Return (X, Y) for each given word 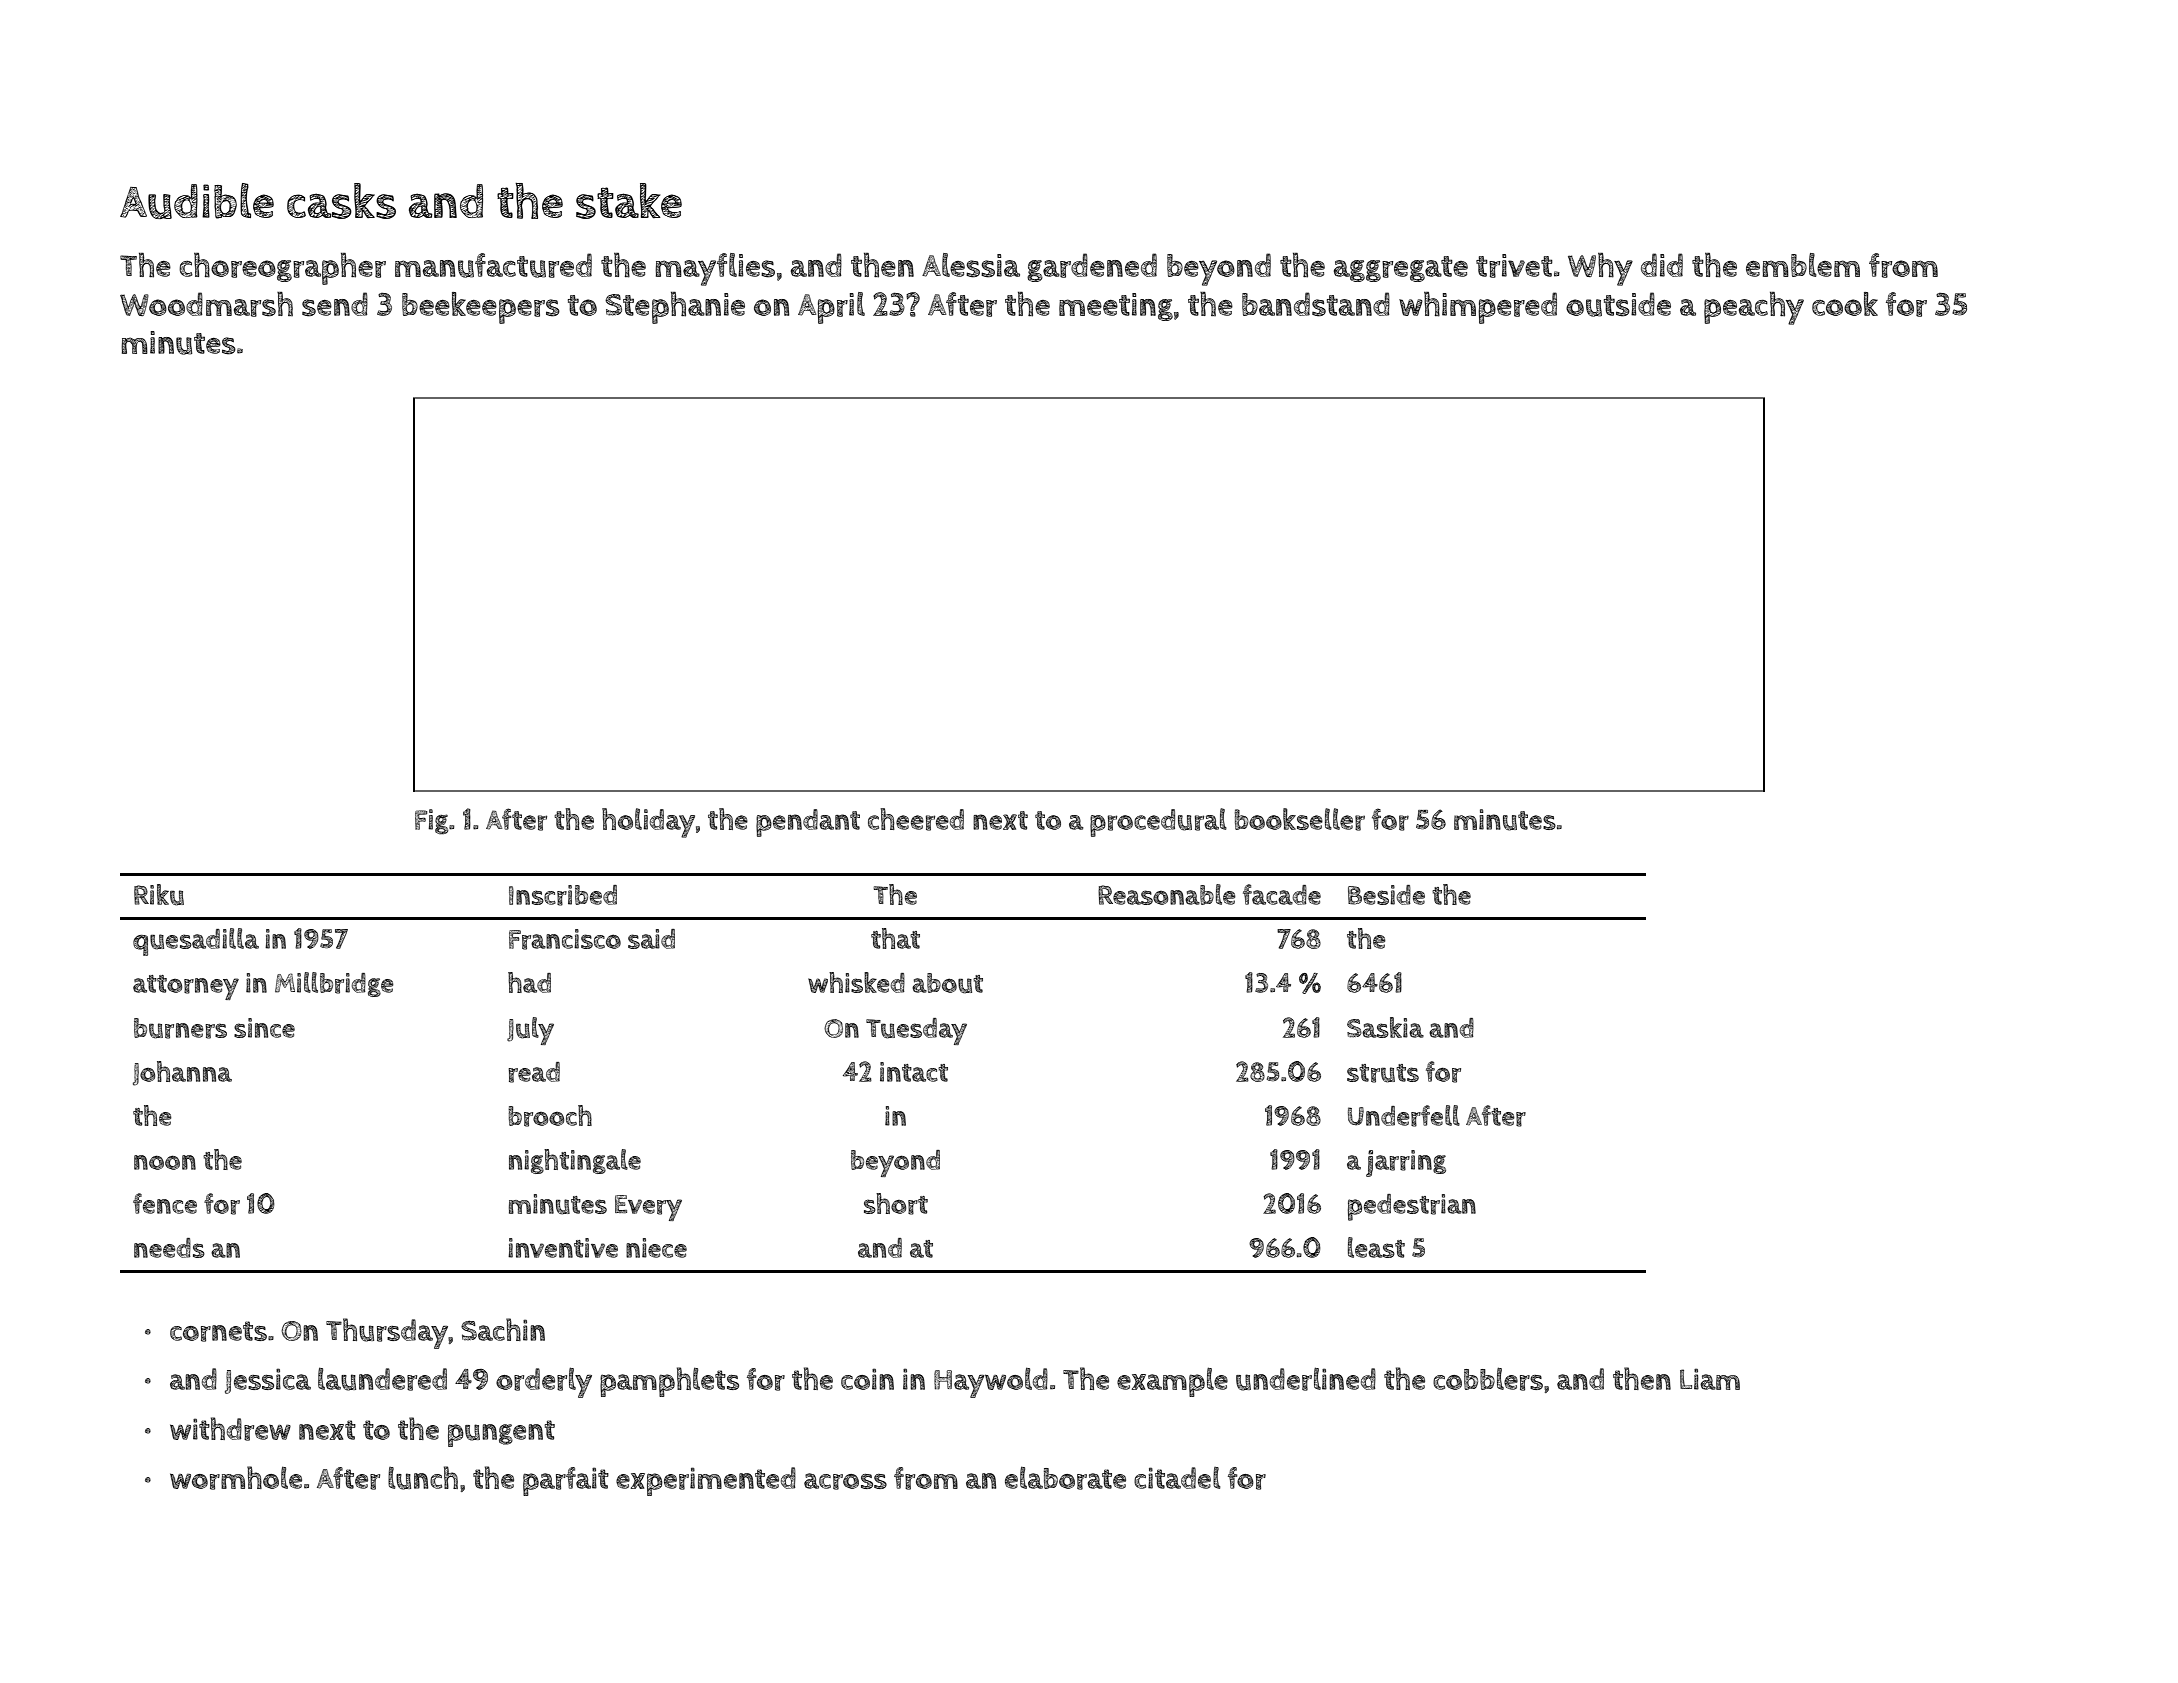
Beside (1386, 895)
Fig (432, 822)
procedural (1158, 822)
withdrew (230, 1429)
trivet (1514, 266)
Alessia (971, 265)
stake (629, 201)
